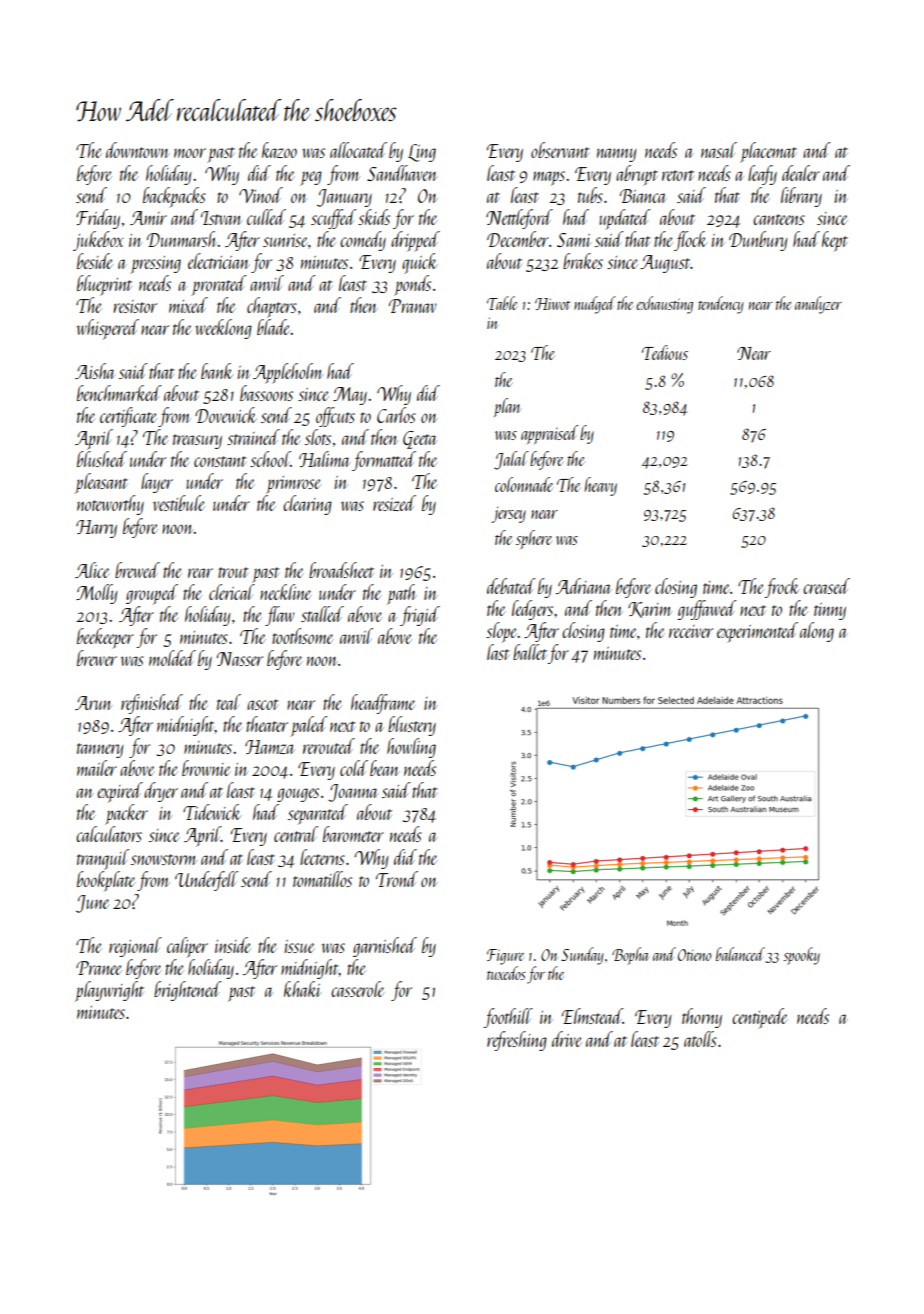  What do you see at coordinates (760, 1018) in the screenshot?
I see `centipede` at bounding box center [760, 1018].
